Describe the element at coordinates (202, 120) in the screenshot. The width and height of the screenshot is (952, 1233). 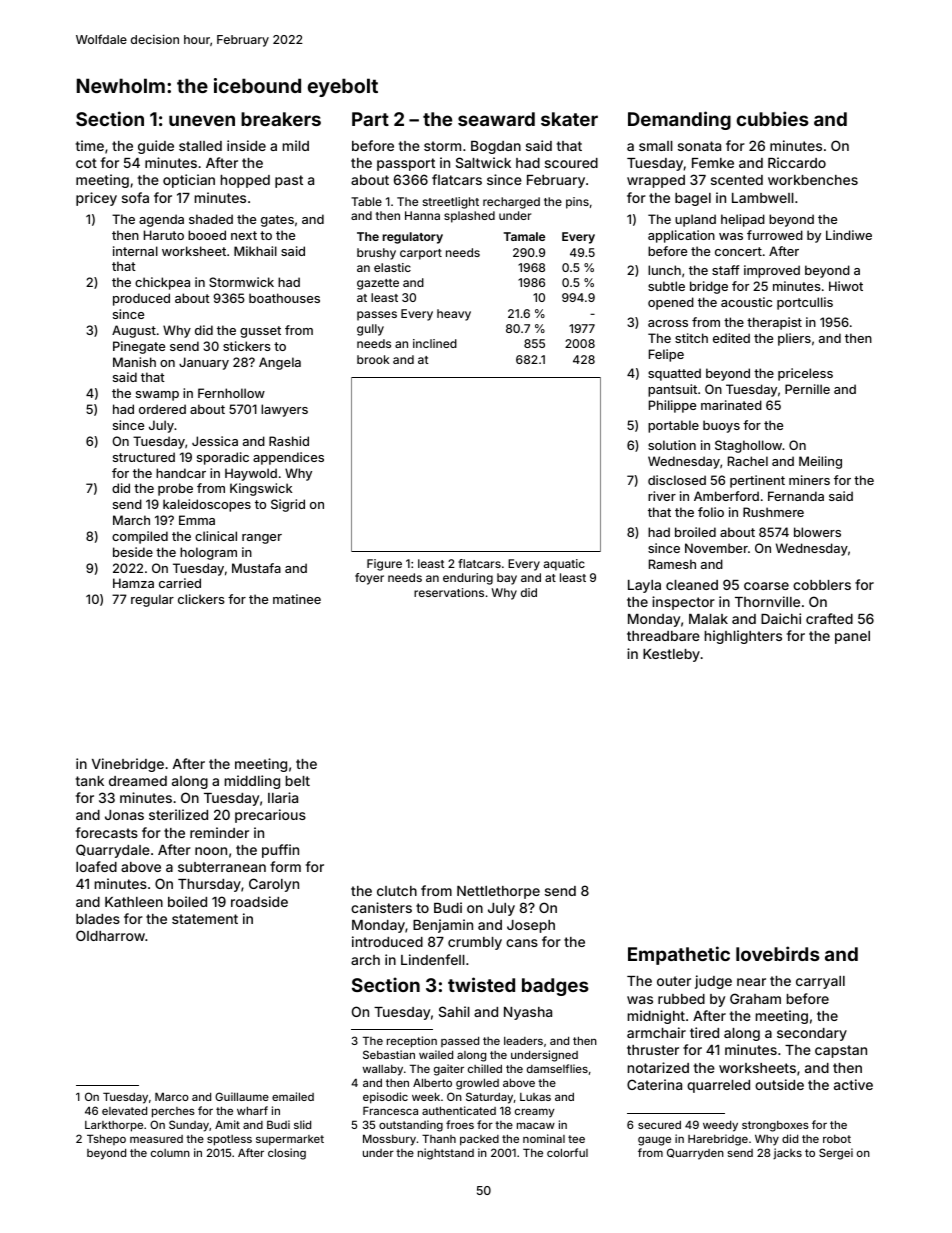
I see `uneven` at that location.
